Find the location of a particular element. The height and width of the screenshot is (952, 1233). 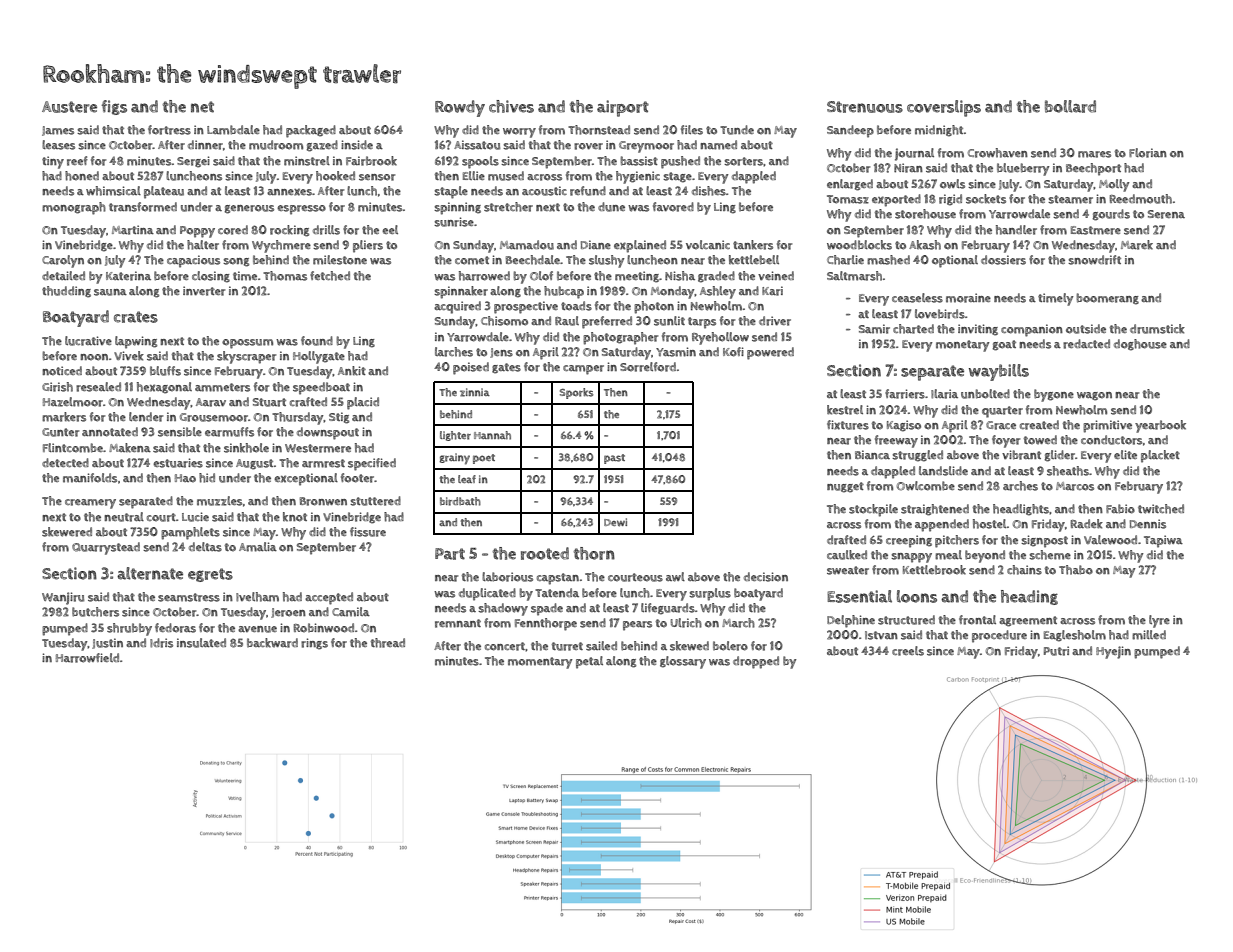

chives is located at coordinates (511, 106).
